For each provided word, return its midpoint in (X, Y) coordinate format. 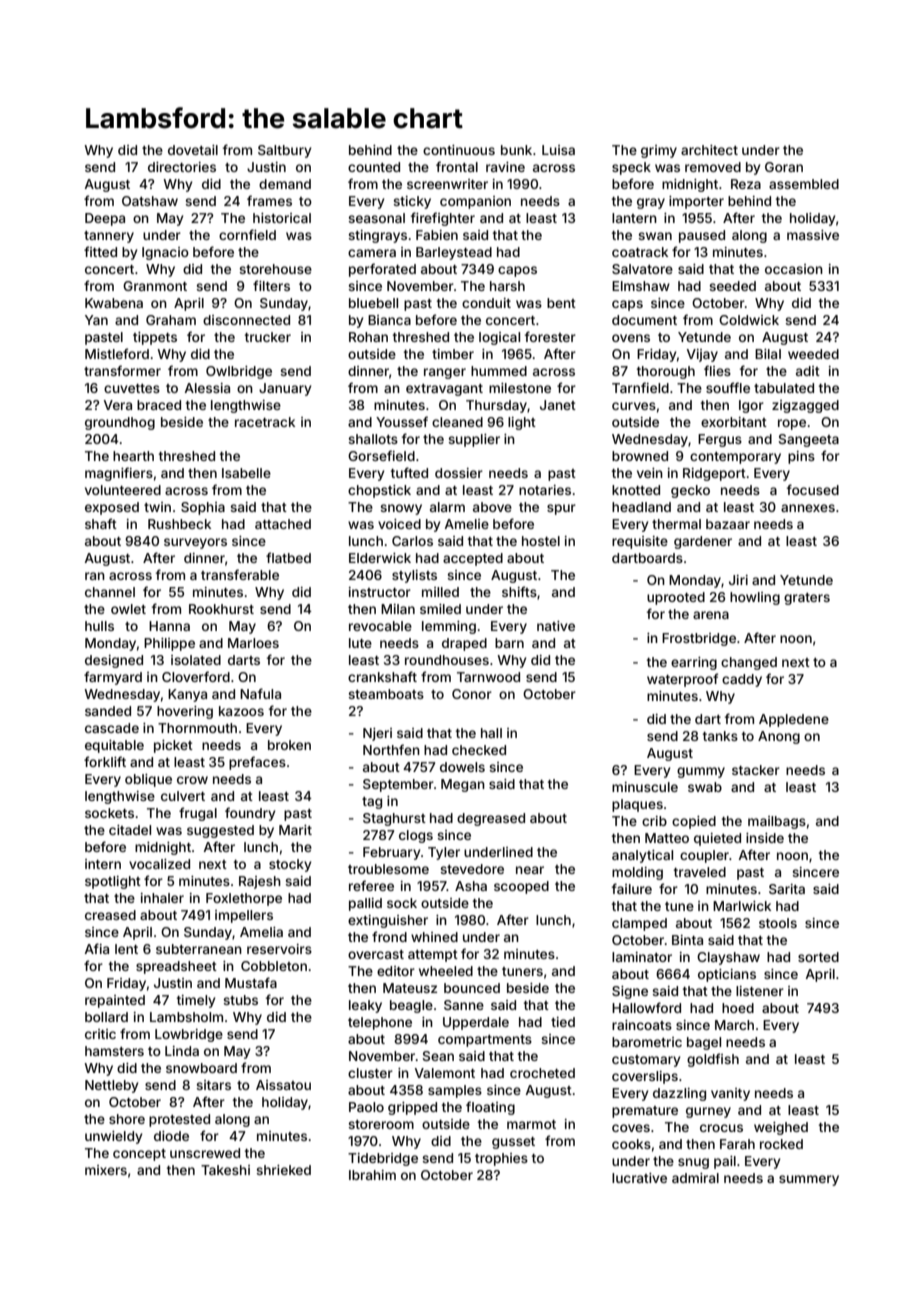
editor (396, 971)
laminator (642, 957)
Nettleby (112, 1086)
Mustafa (251, 982)
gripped (412, 1108)
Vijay (702, 355)
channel (110, 592)
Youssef (402, 421)
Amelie (467, 524)
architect (709, 150)
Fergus (720, 440)
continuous (459, 150)
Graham (171, 320)
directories (182, 167)
